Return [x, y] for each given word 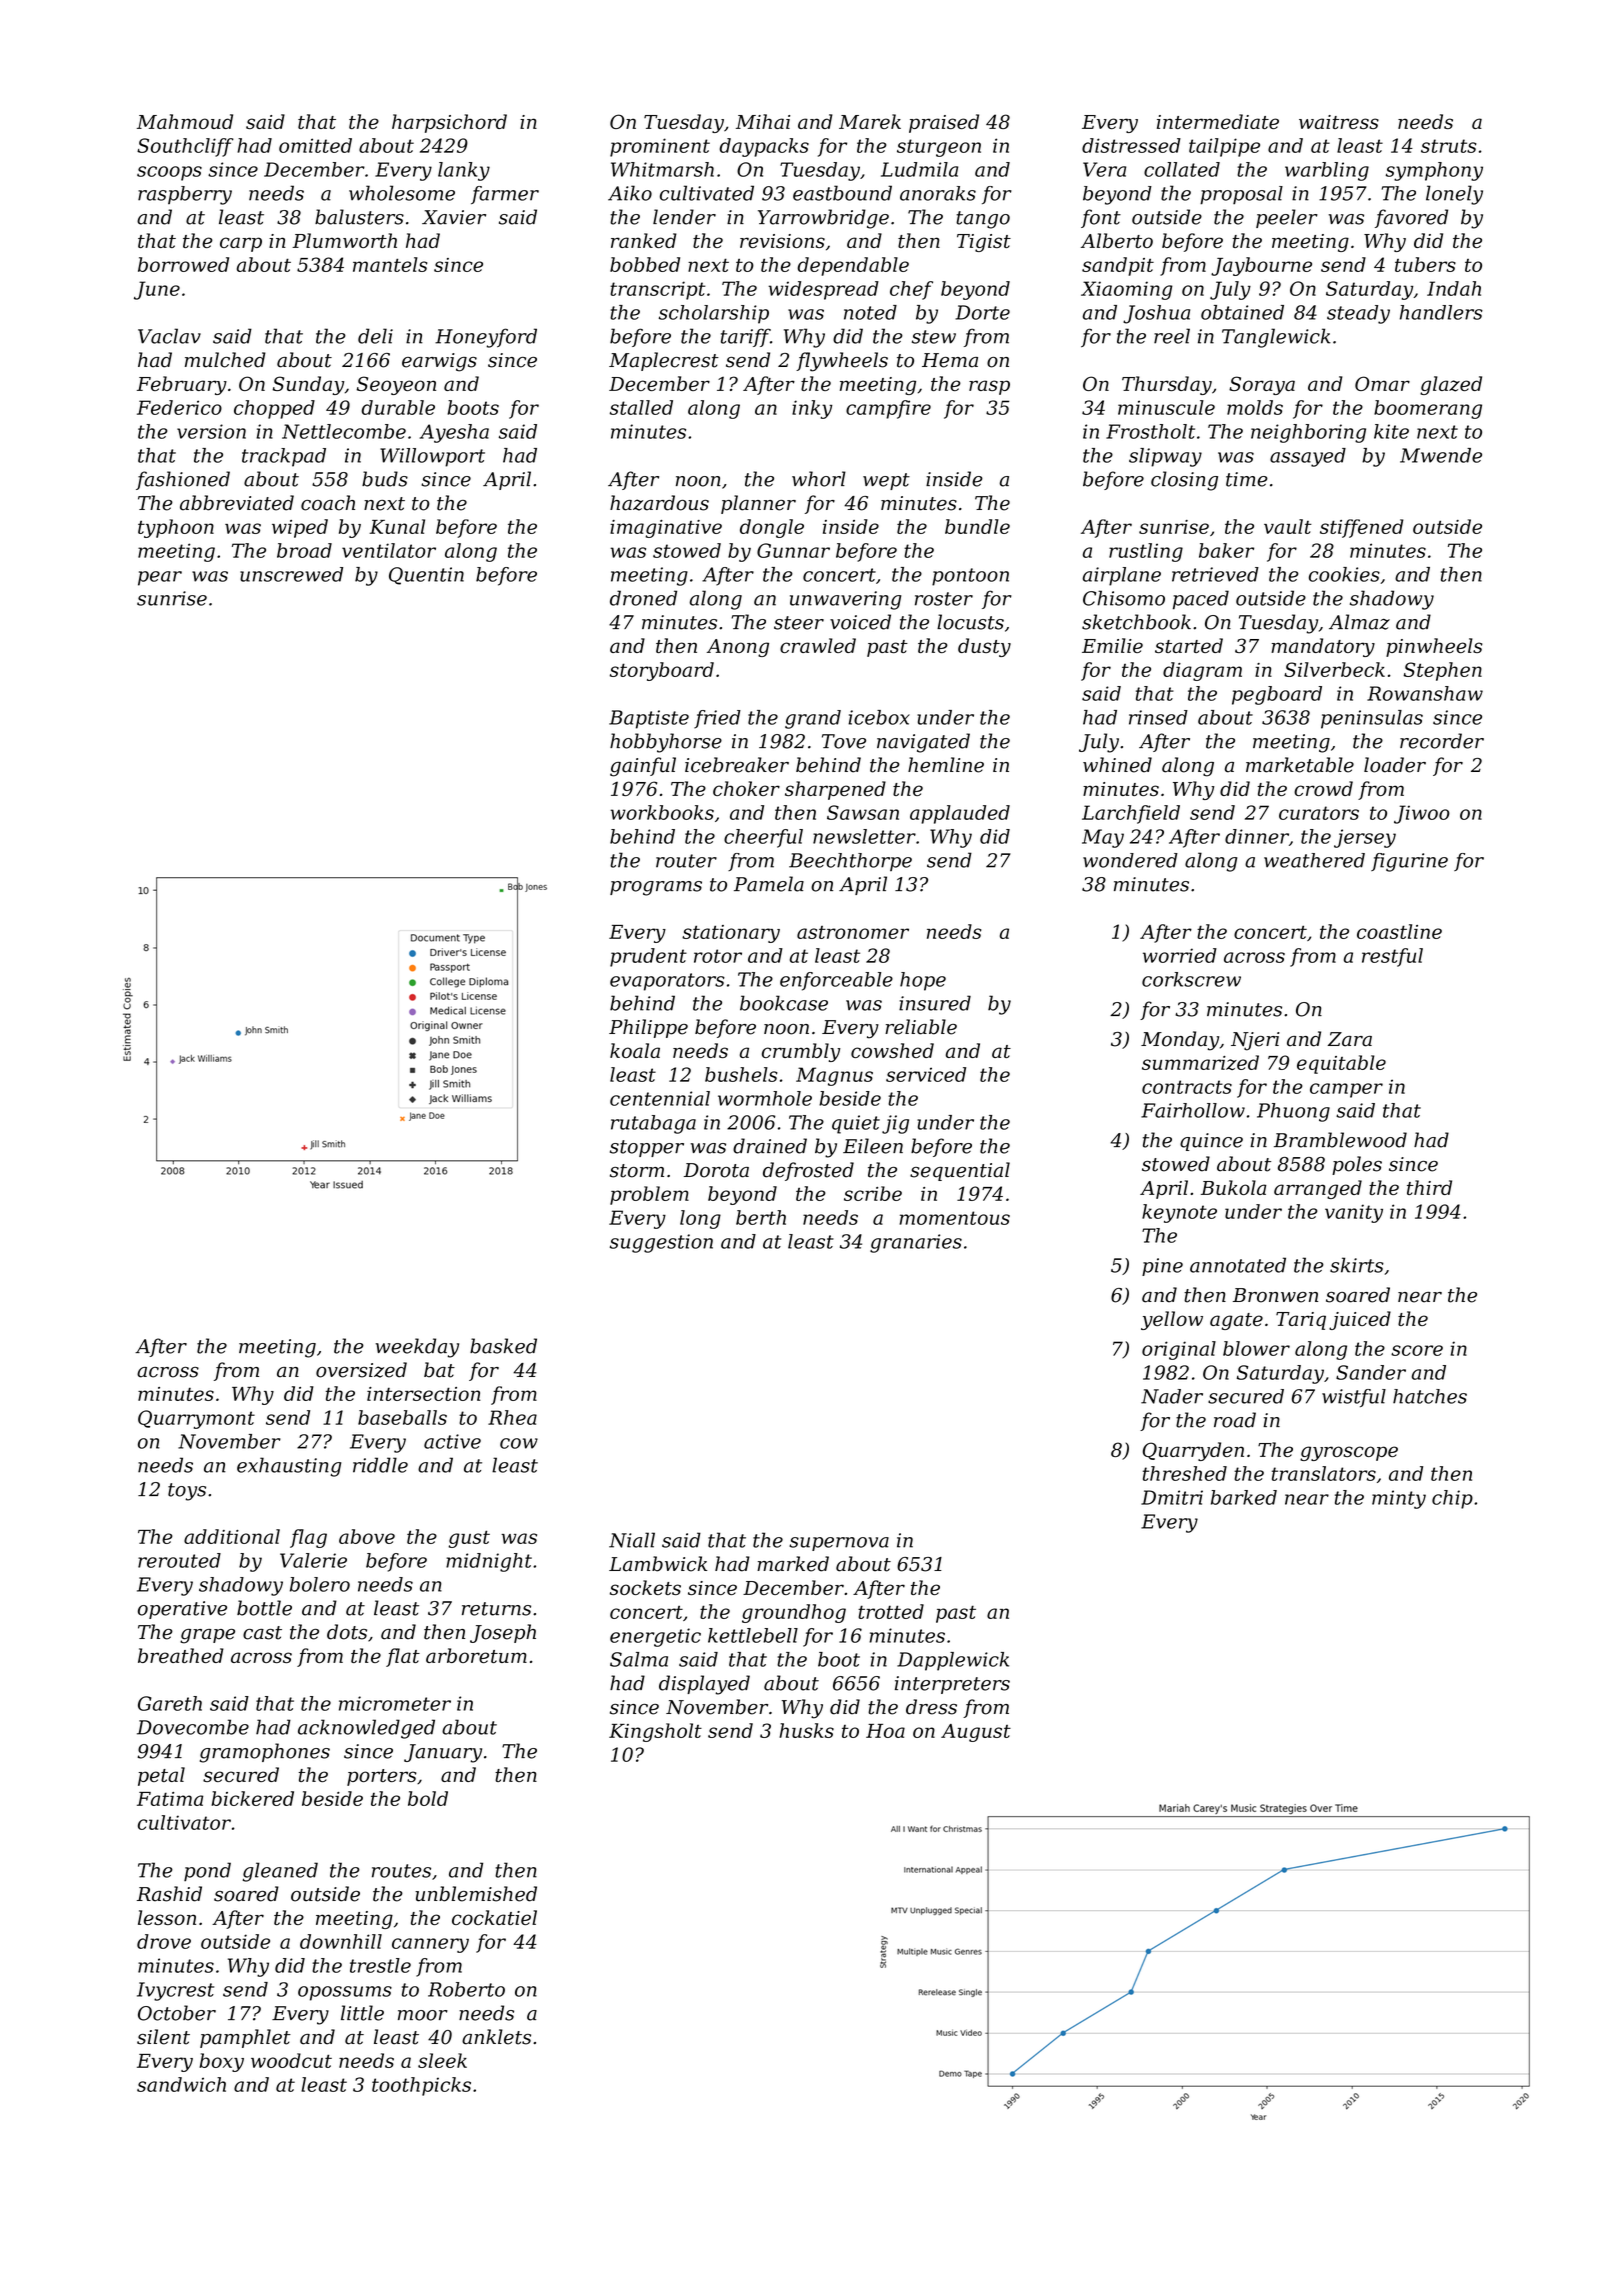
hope [923, 981]
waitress [1339, 122]
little [362, 2013]
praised [944, 123]
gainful [643, 767]
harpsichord [449, 123]
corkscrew [1191, 979]
